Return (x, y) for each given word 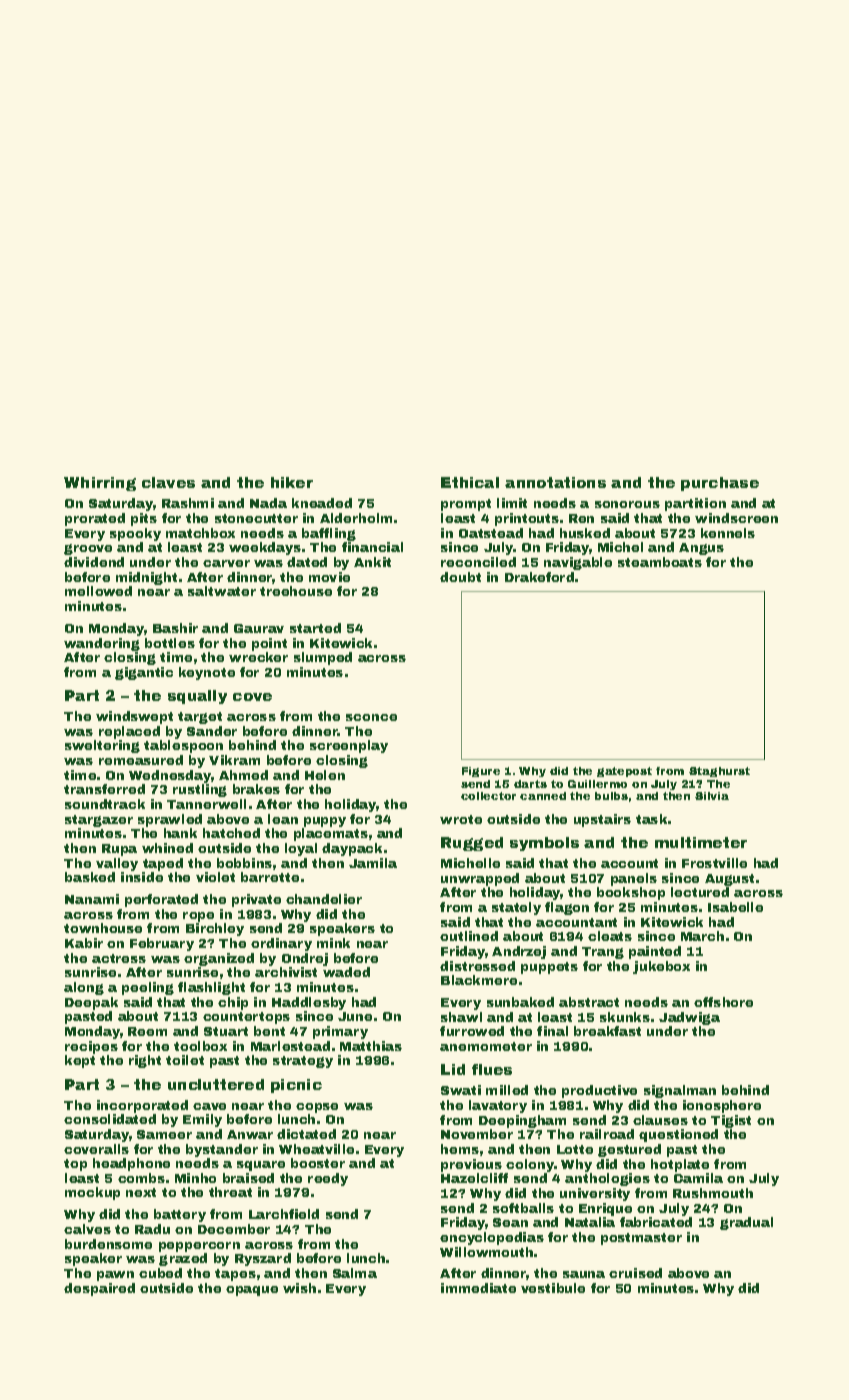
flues (492, 1069)
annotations (555, 482)
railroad (607, 1134)
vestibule (553, 1288)
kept (80, 1061)
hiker (292, 482)
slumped (323, 658)
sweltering (102, 746)
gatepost (624, 772)
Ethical (470, 482)
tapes (235, 1275)
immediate (478, 1288)
